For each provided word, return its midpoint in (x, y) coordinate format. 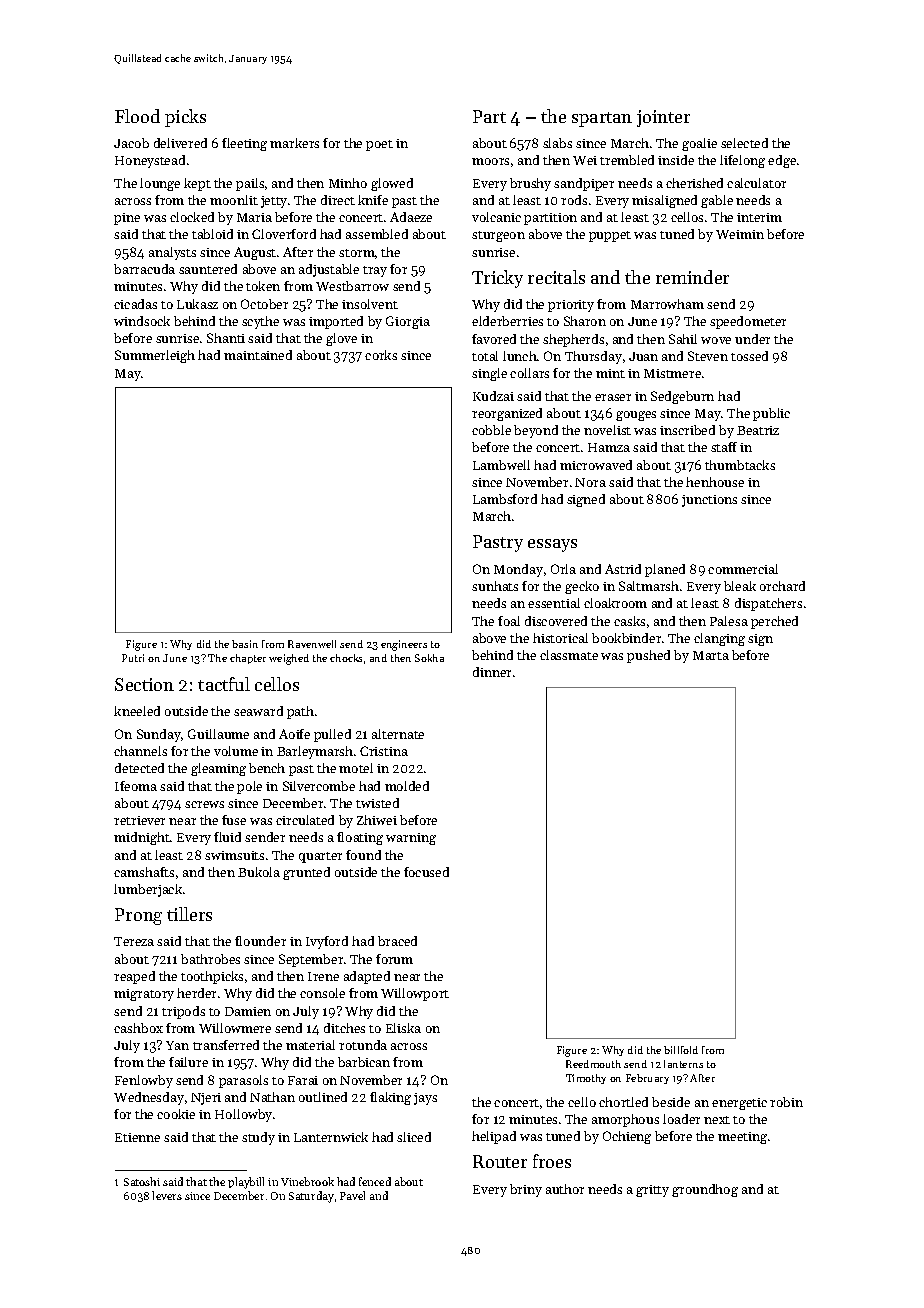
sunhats (495, 586)
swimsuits (234, 855)
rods (574, 200)
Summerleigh (155, 356)
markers (294, 143)
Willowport (415, 994)
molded (407, 786)
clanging (719, 639)
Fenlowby (144, 1081)
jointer (663, 118)
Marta (711, 655)
